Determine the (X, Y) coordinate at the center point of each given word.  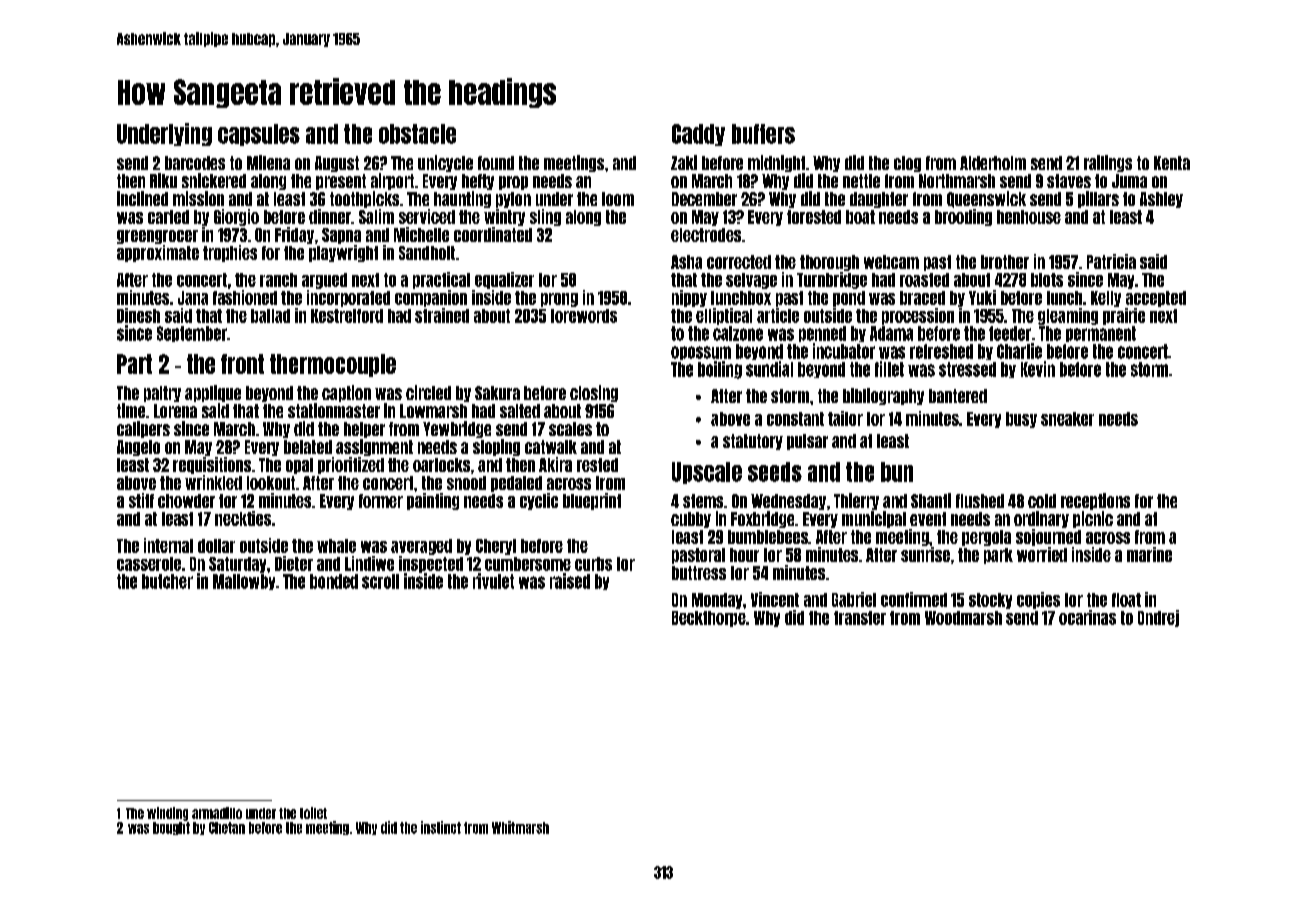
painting (433, 501)
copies (1038, 600)
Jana (193, 298)
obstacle (417, 134)
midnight (776, 163)
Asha (686, 262)
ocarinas (1087, 617)
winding (167, 814)
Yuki (982, 297)
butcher (167, 581)
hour (744, 555)
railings (1108, 163)
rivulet (493, 581)
